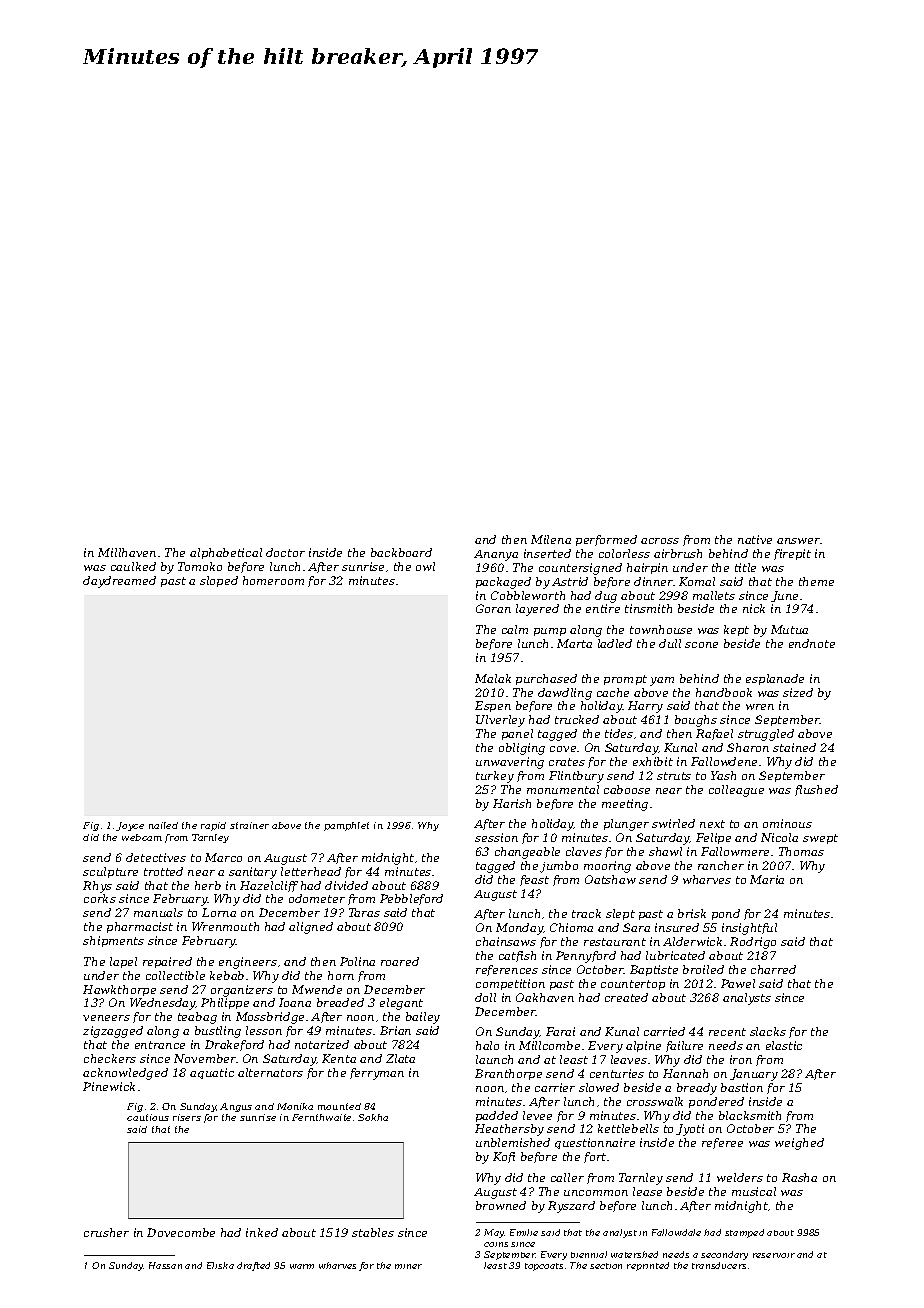  I want to click on drafted, so click(253, 1266).
